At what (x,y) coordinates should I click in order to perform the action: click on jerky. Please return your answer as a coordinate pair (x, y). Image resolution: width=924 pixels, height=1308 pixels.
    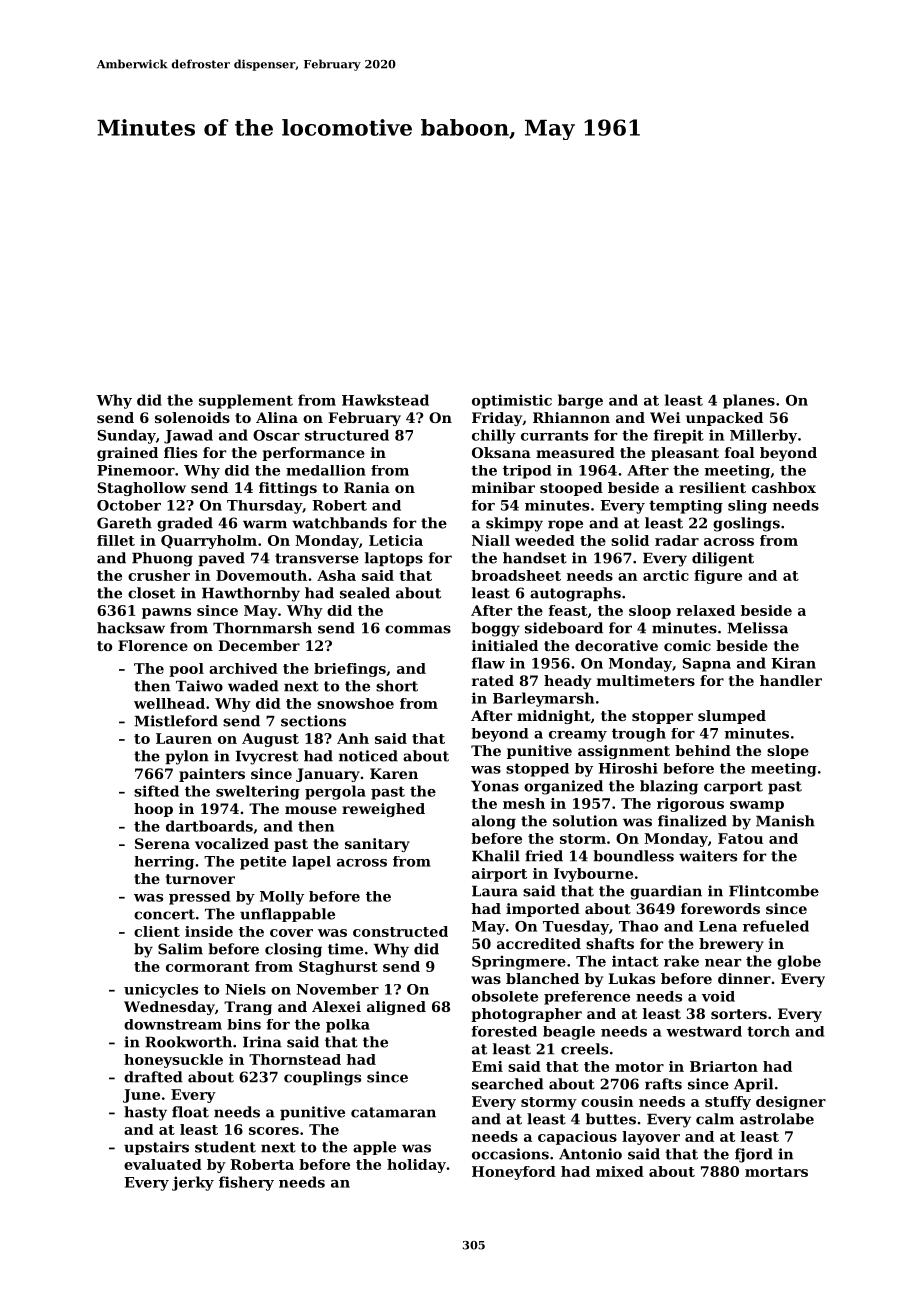
    Looking at the image, I should click on (193, 1183).
